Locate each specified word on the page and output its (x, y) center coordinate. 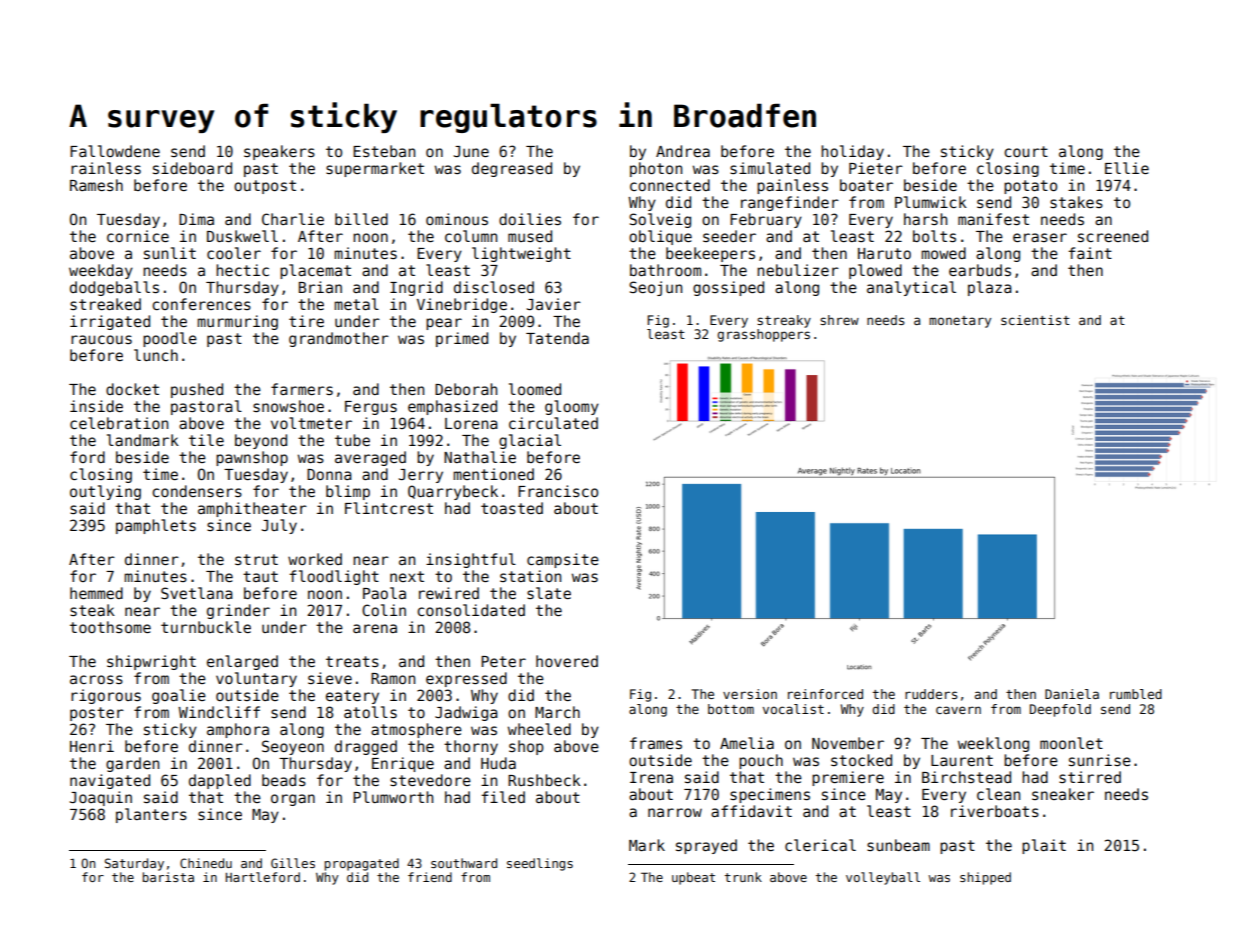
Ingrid (416, 288)
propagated (361, 864)
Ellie (1127, 168)
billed (361, 219)
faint (1090, 253)
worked (315, 559)
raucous (101, 339)
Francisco (558, 491)
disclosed (494, 287)
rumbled (1136, 694)
